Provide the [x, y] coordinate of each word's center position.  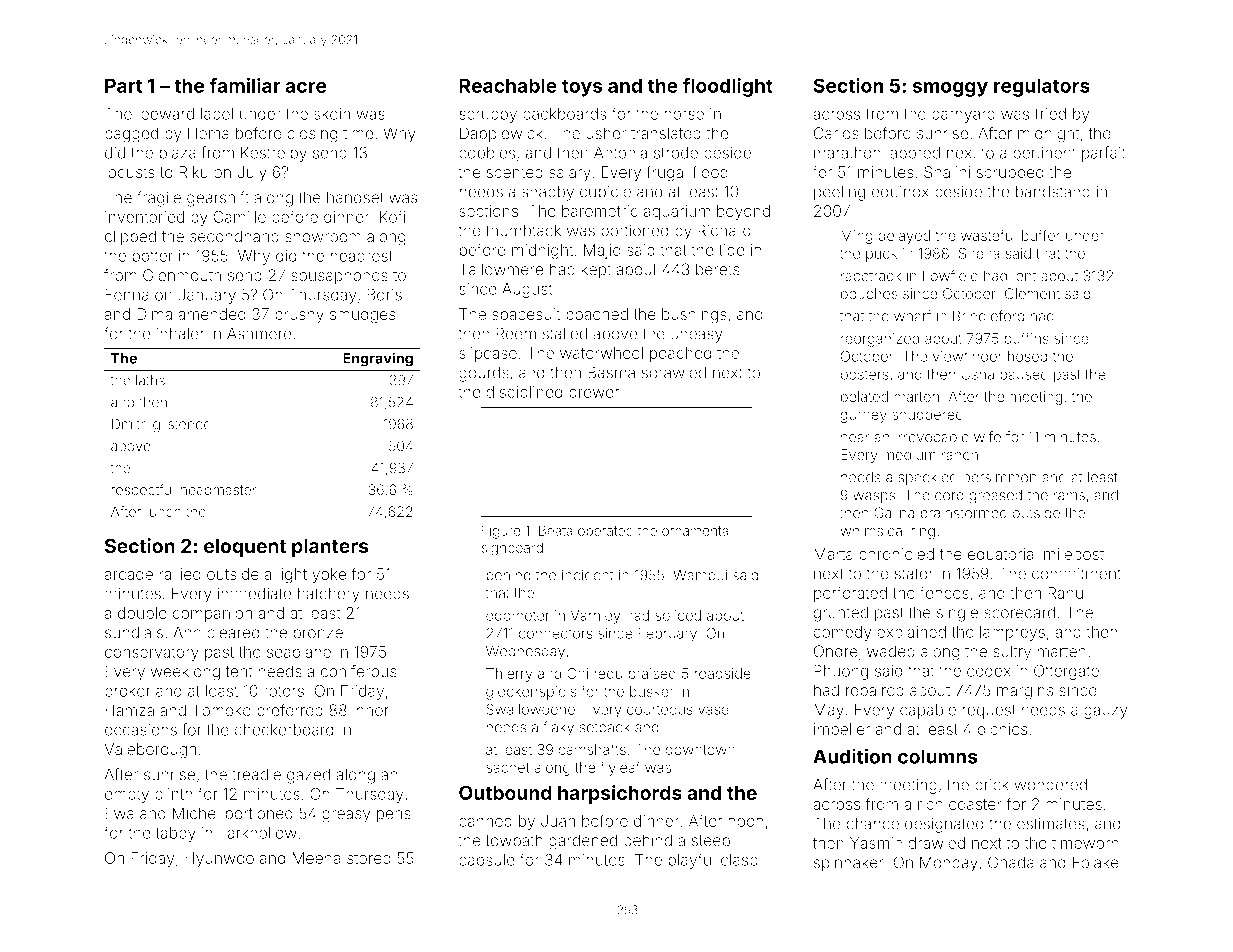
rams [1069, 496]
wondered [1051, 785]
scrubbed [1010, 172]
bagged [131, 135]
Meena [316, 858]
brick [992, 785]
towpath [514, 842]
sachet [508, 767]
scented [515, 172]
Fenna [127, 294]
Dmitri [129, 424]
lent [1024, 276]
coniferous [359, 671]
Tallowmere [501, 269]
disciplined [524, 393]
